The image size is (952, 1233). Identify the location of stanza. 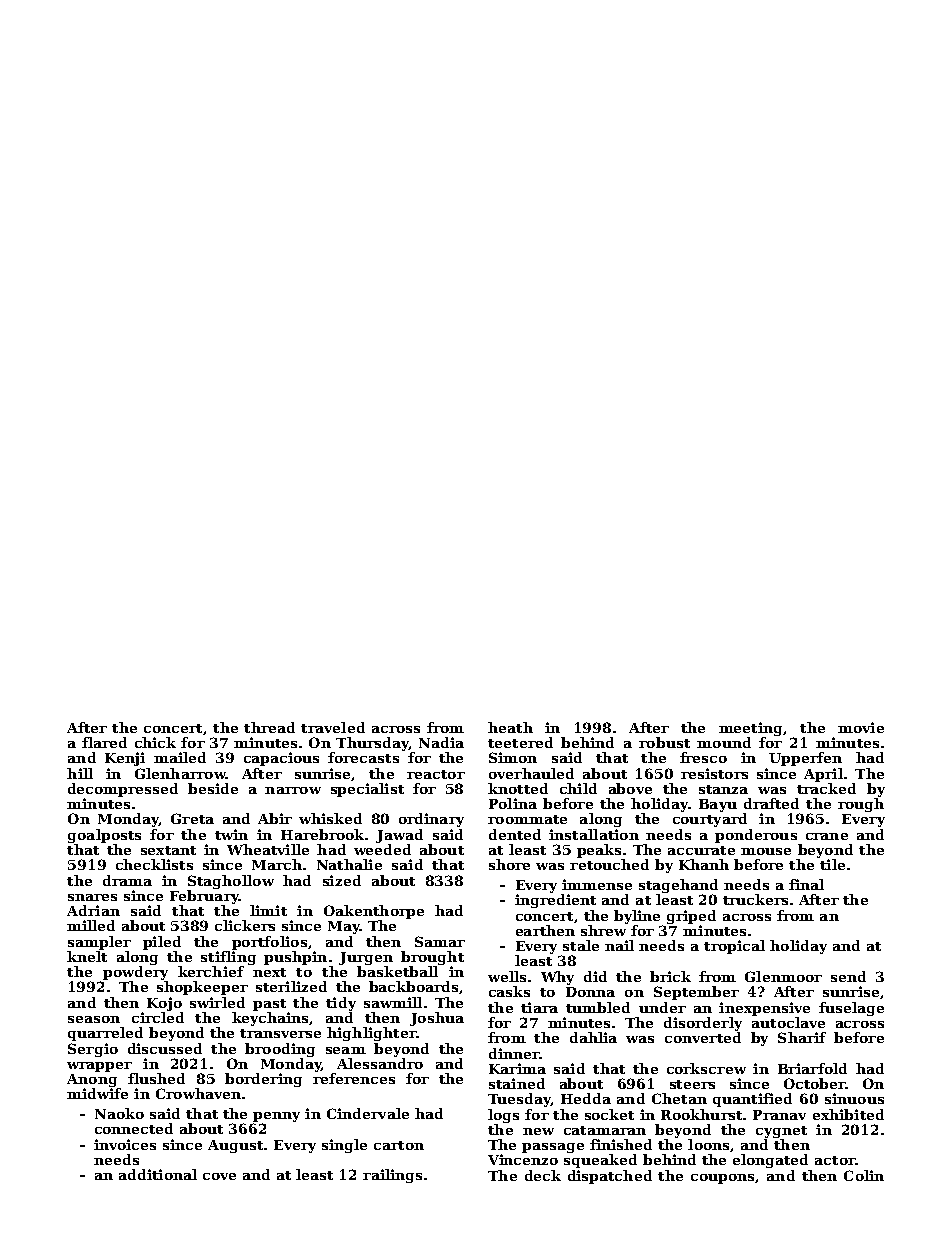
(723, 789).
